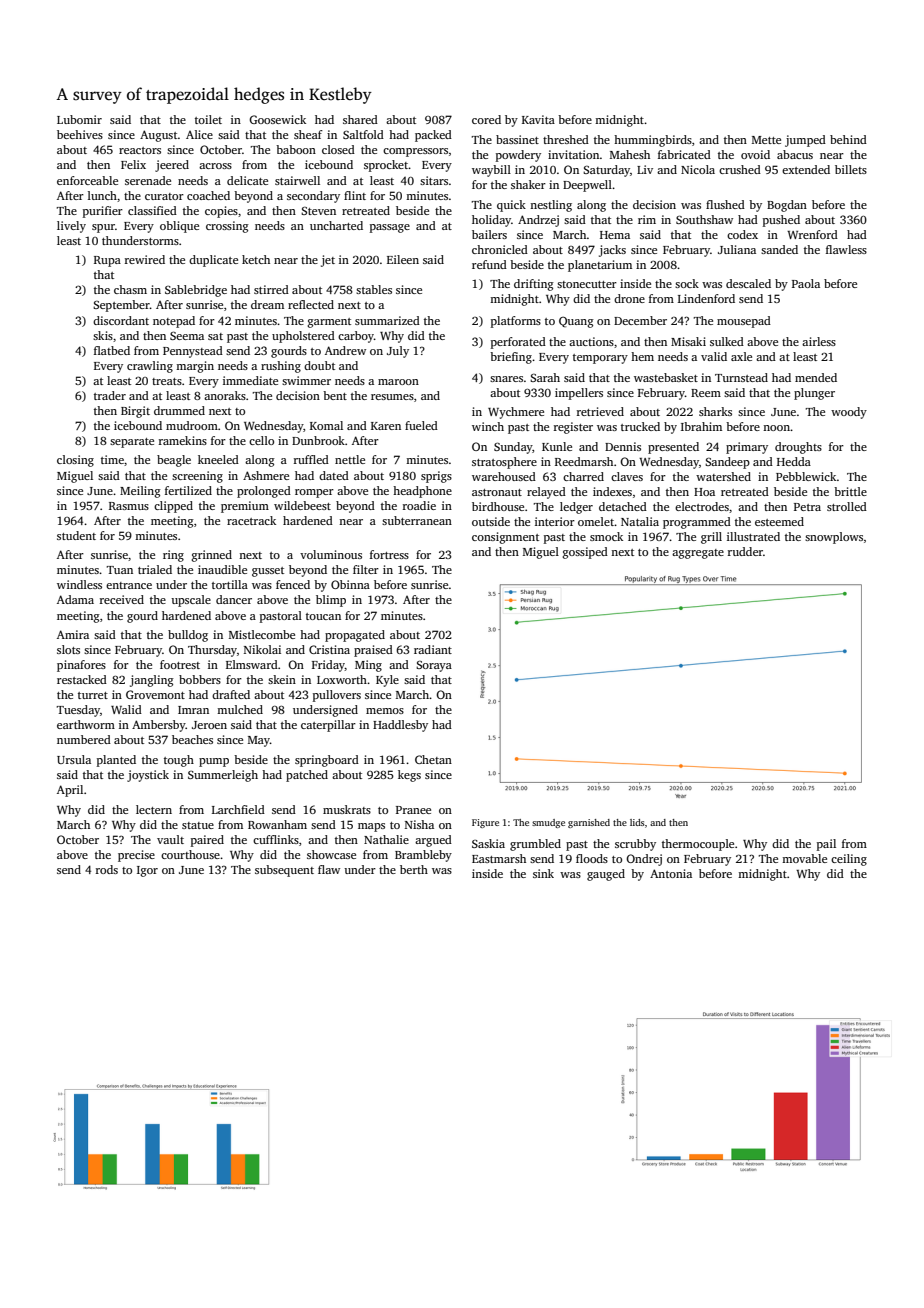 The width and height of the screenshot is (924, 1308). What do you see at coordinates (172, 166) in the screenshot?
I see `jeered` at bounding box center [172, 166].
